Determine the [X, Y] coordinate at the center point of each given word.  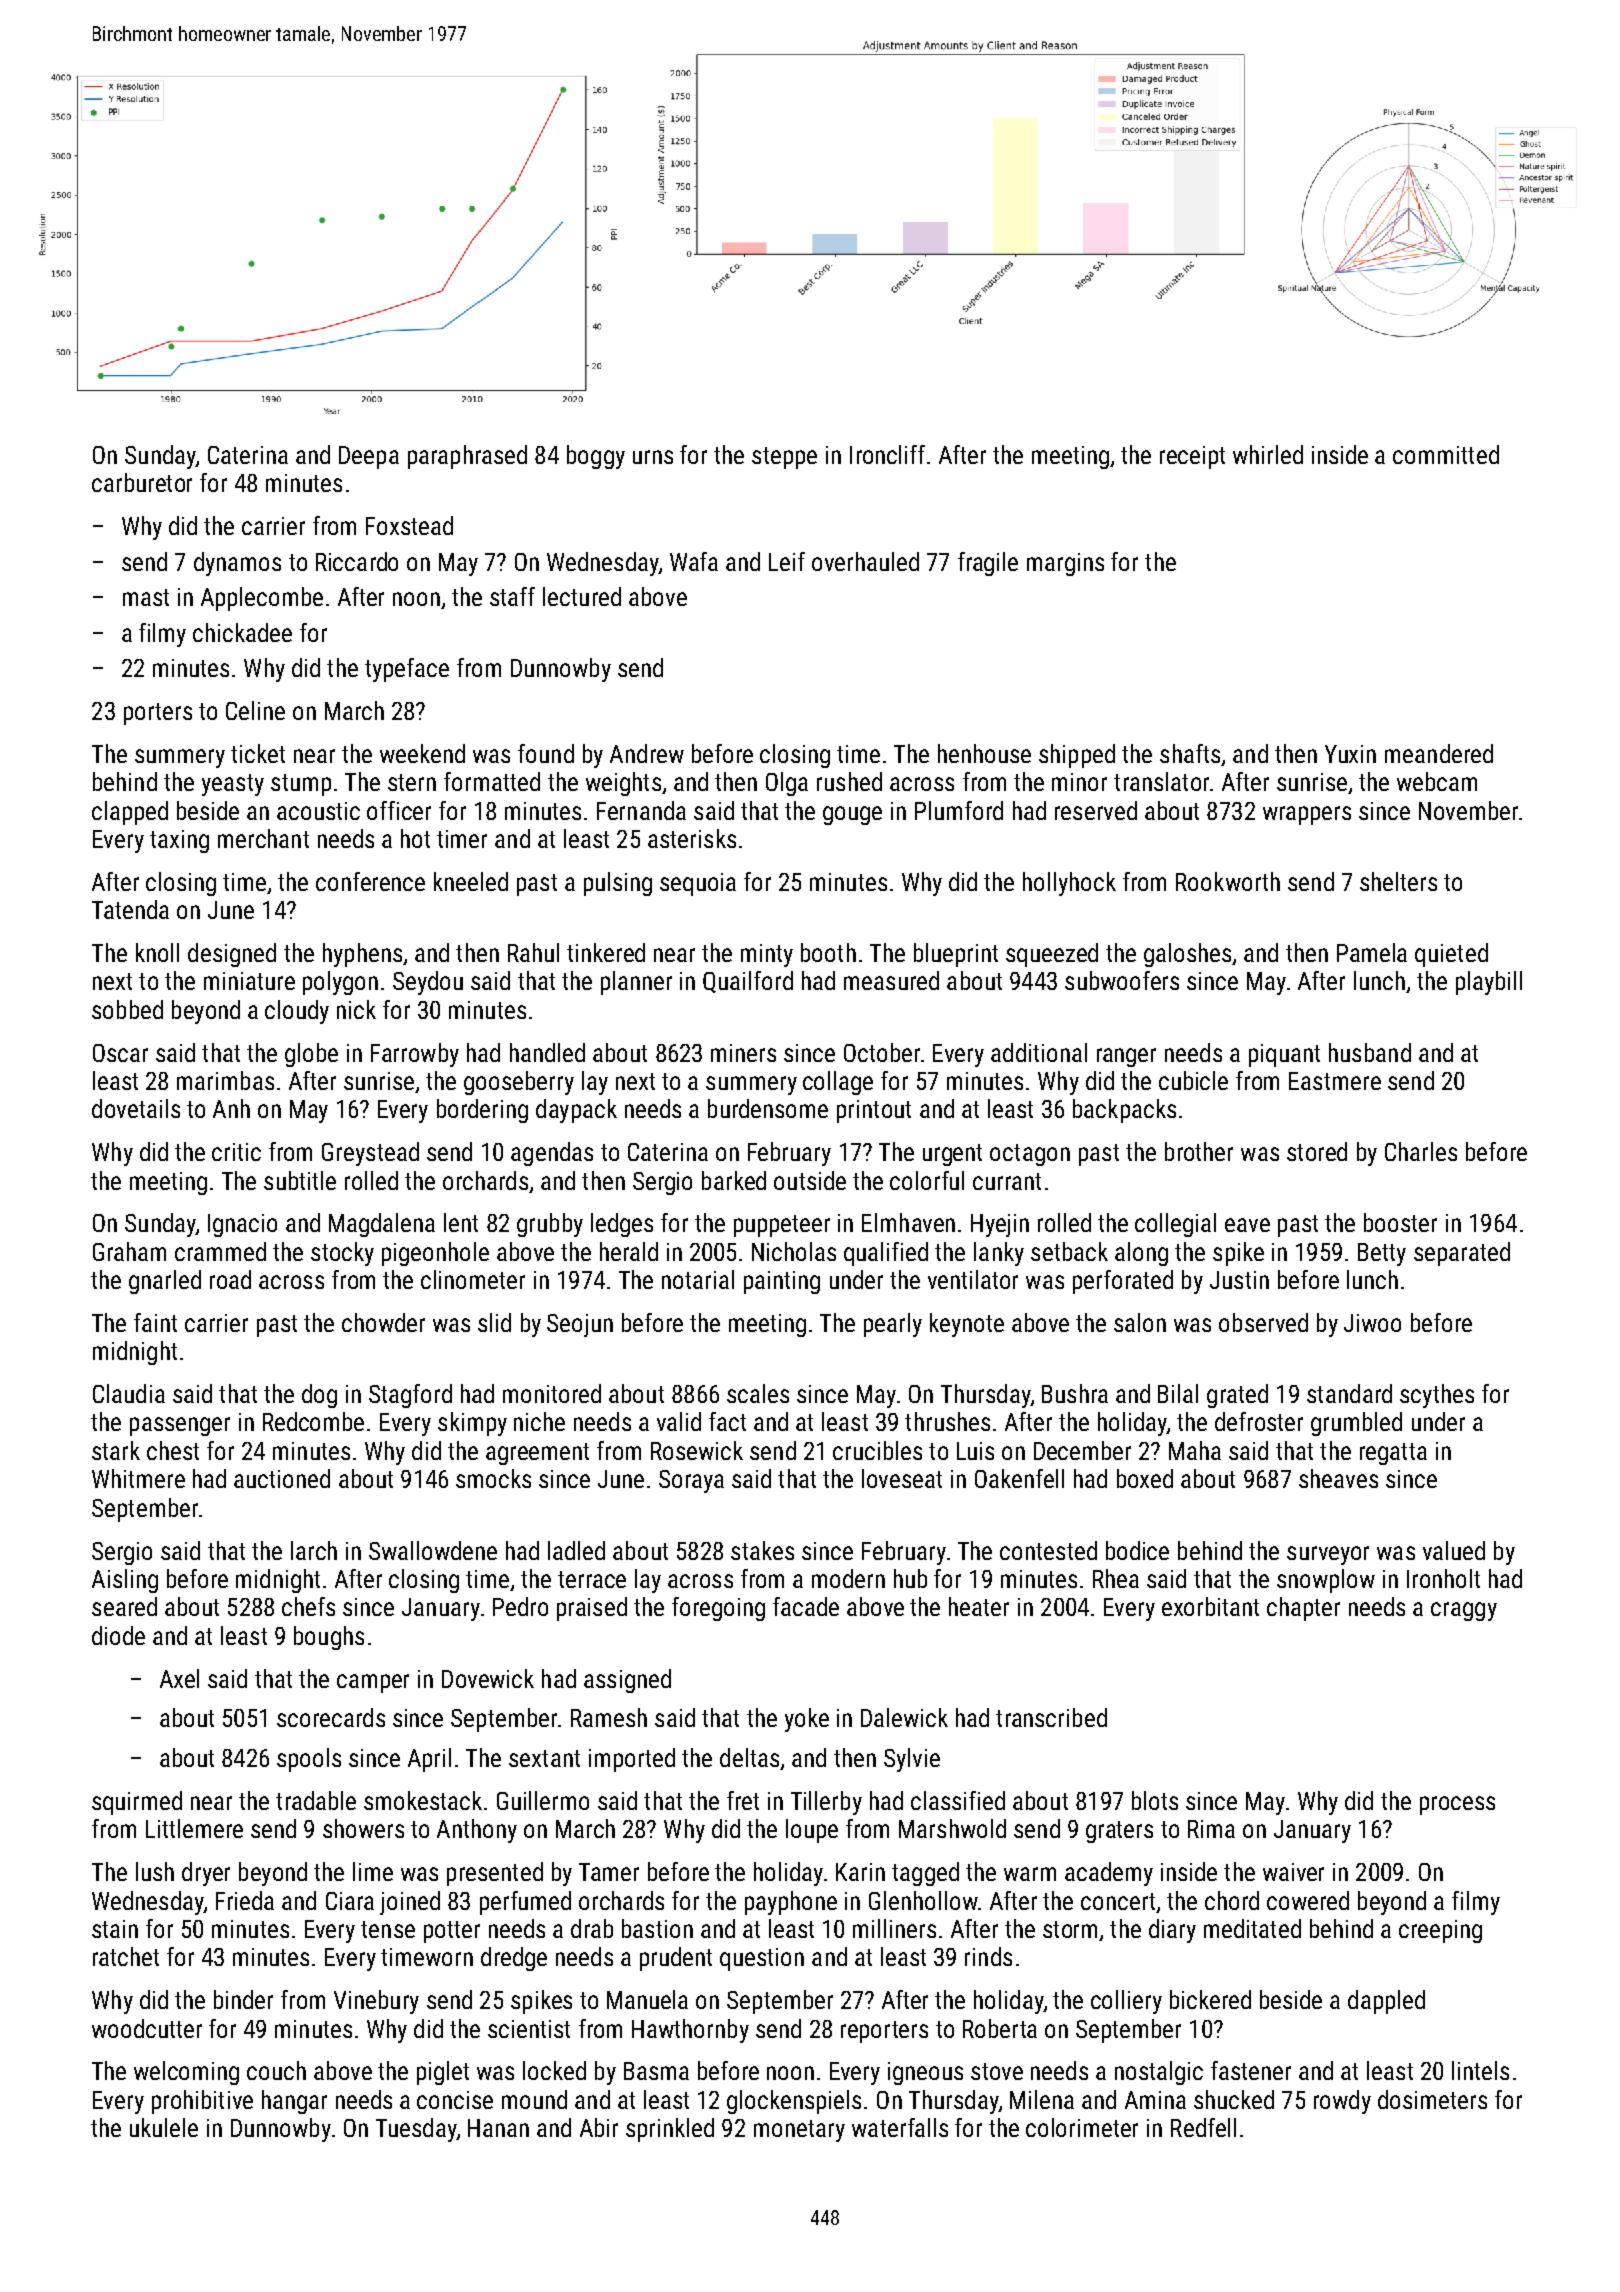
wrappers [1307, 815]
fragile [988, 564]
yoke [807, 1720]
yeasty [233, 785]
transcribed [1051, 1717]
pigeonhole [435, 1254]
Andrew [647, 753]
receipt [1192, 457]
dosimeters [1432, 2099]
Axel [179, 1678]
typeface [407, 670]
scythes [1437, 1396]
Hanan [498, 2128]
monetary [799, 2131]
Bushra [1075, 1393]
